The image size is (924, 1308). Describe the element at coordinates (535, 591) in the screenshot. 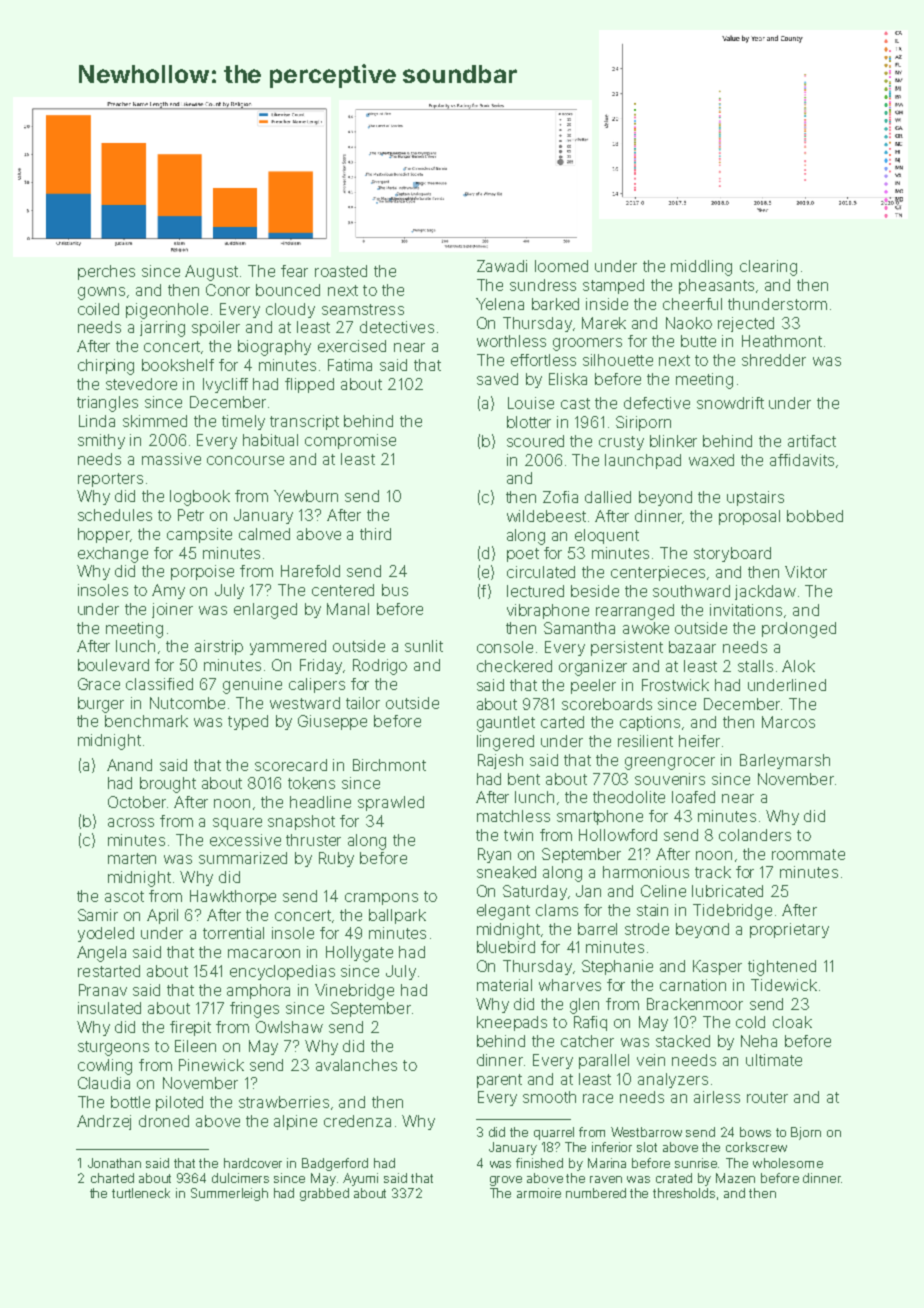

I see `lectured` at that location.
